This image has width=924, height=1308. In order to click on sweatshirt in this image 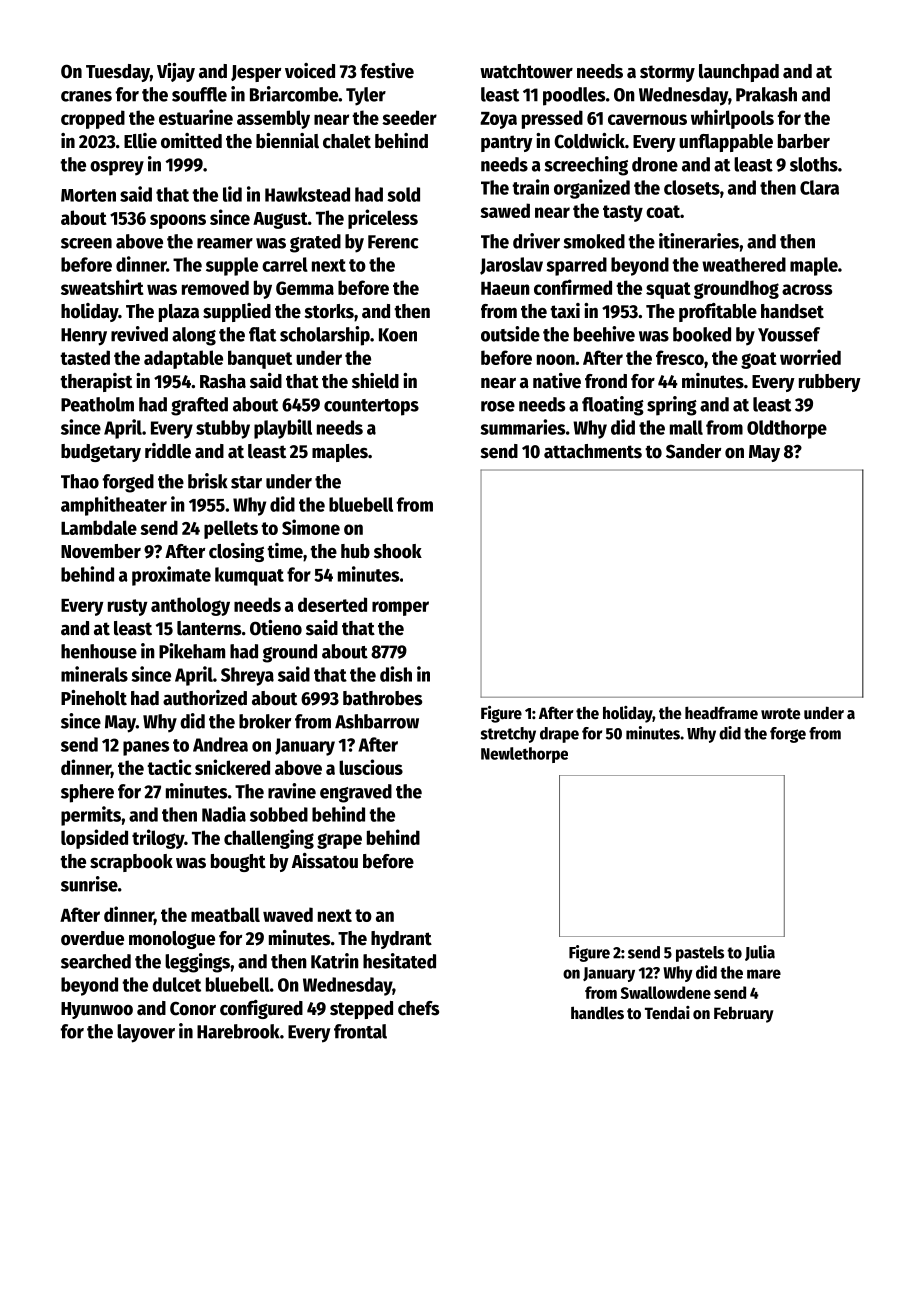, I will do `click(102, 287)`.
